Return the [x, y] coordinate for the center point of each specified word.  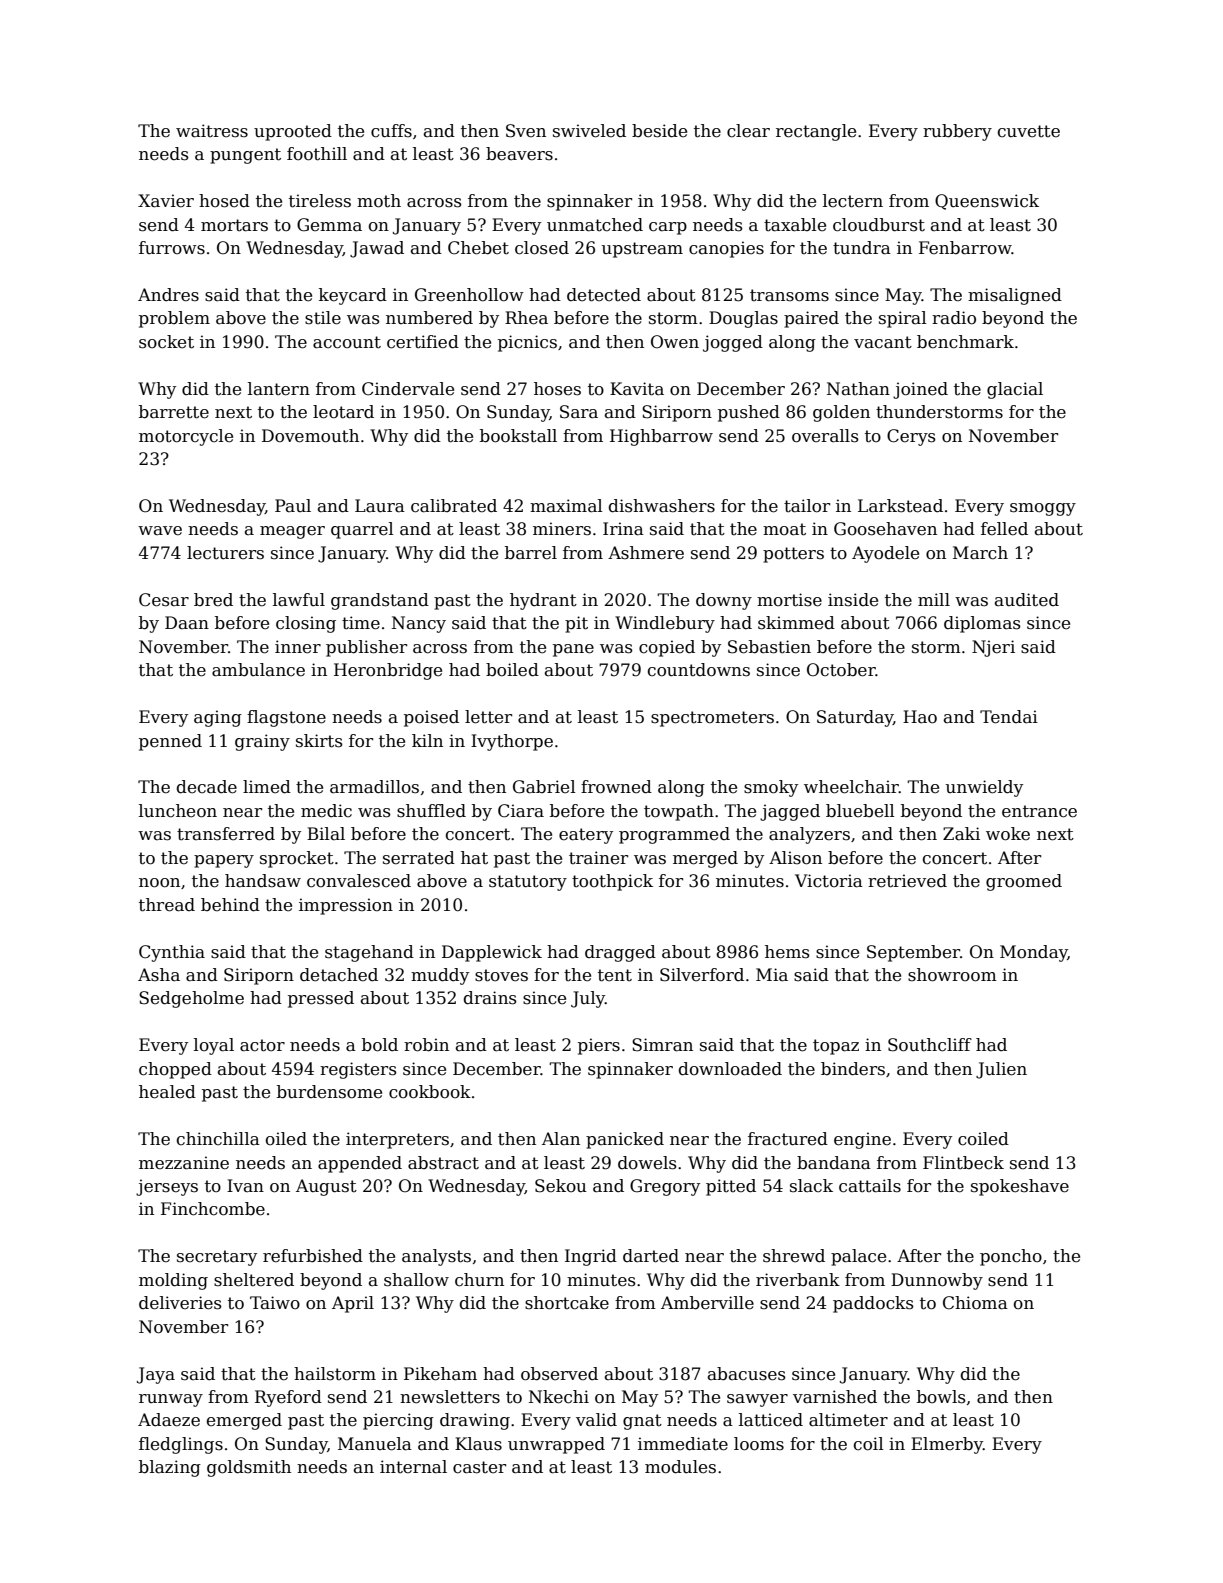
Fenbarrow [965, 248]
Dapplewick [492, 953]
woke [1008, 834]
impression [346, 906]
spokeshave [1020, 1187]
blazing [170, 1468]
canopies [726, 249]
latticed [771, 1420]
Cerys [911, 437]
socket [166, 342]
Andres [168, 295]
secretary [217, 1258]
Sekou [561, 1186]
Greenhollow [469, 295]
